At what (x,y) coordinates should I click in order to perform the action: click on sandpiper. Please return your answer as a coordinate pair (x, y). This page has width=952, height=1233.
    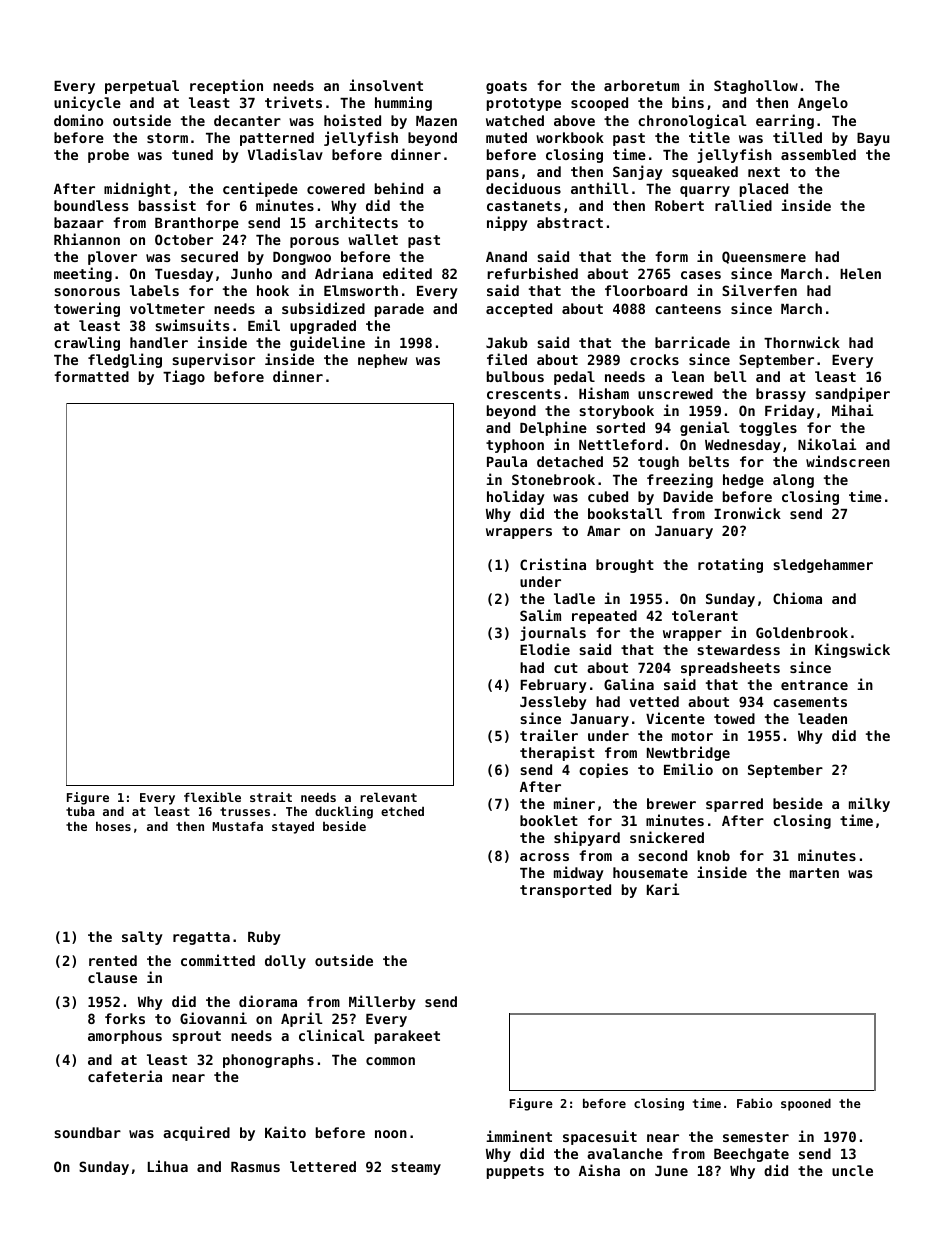
    Looking at the image, I should click on (852, 394).
